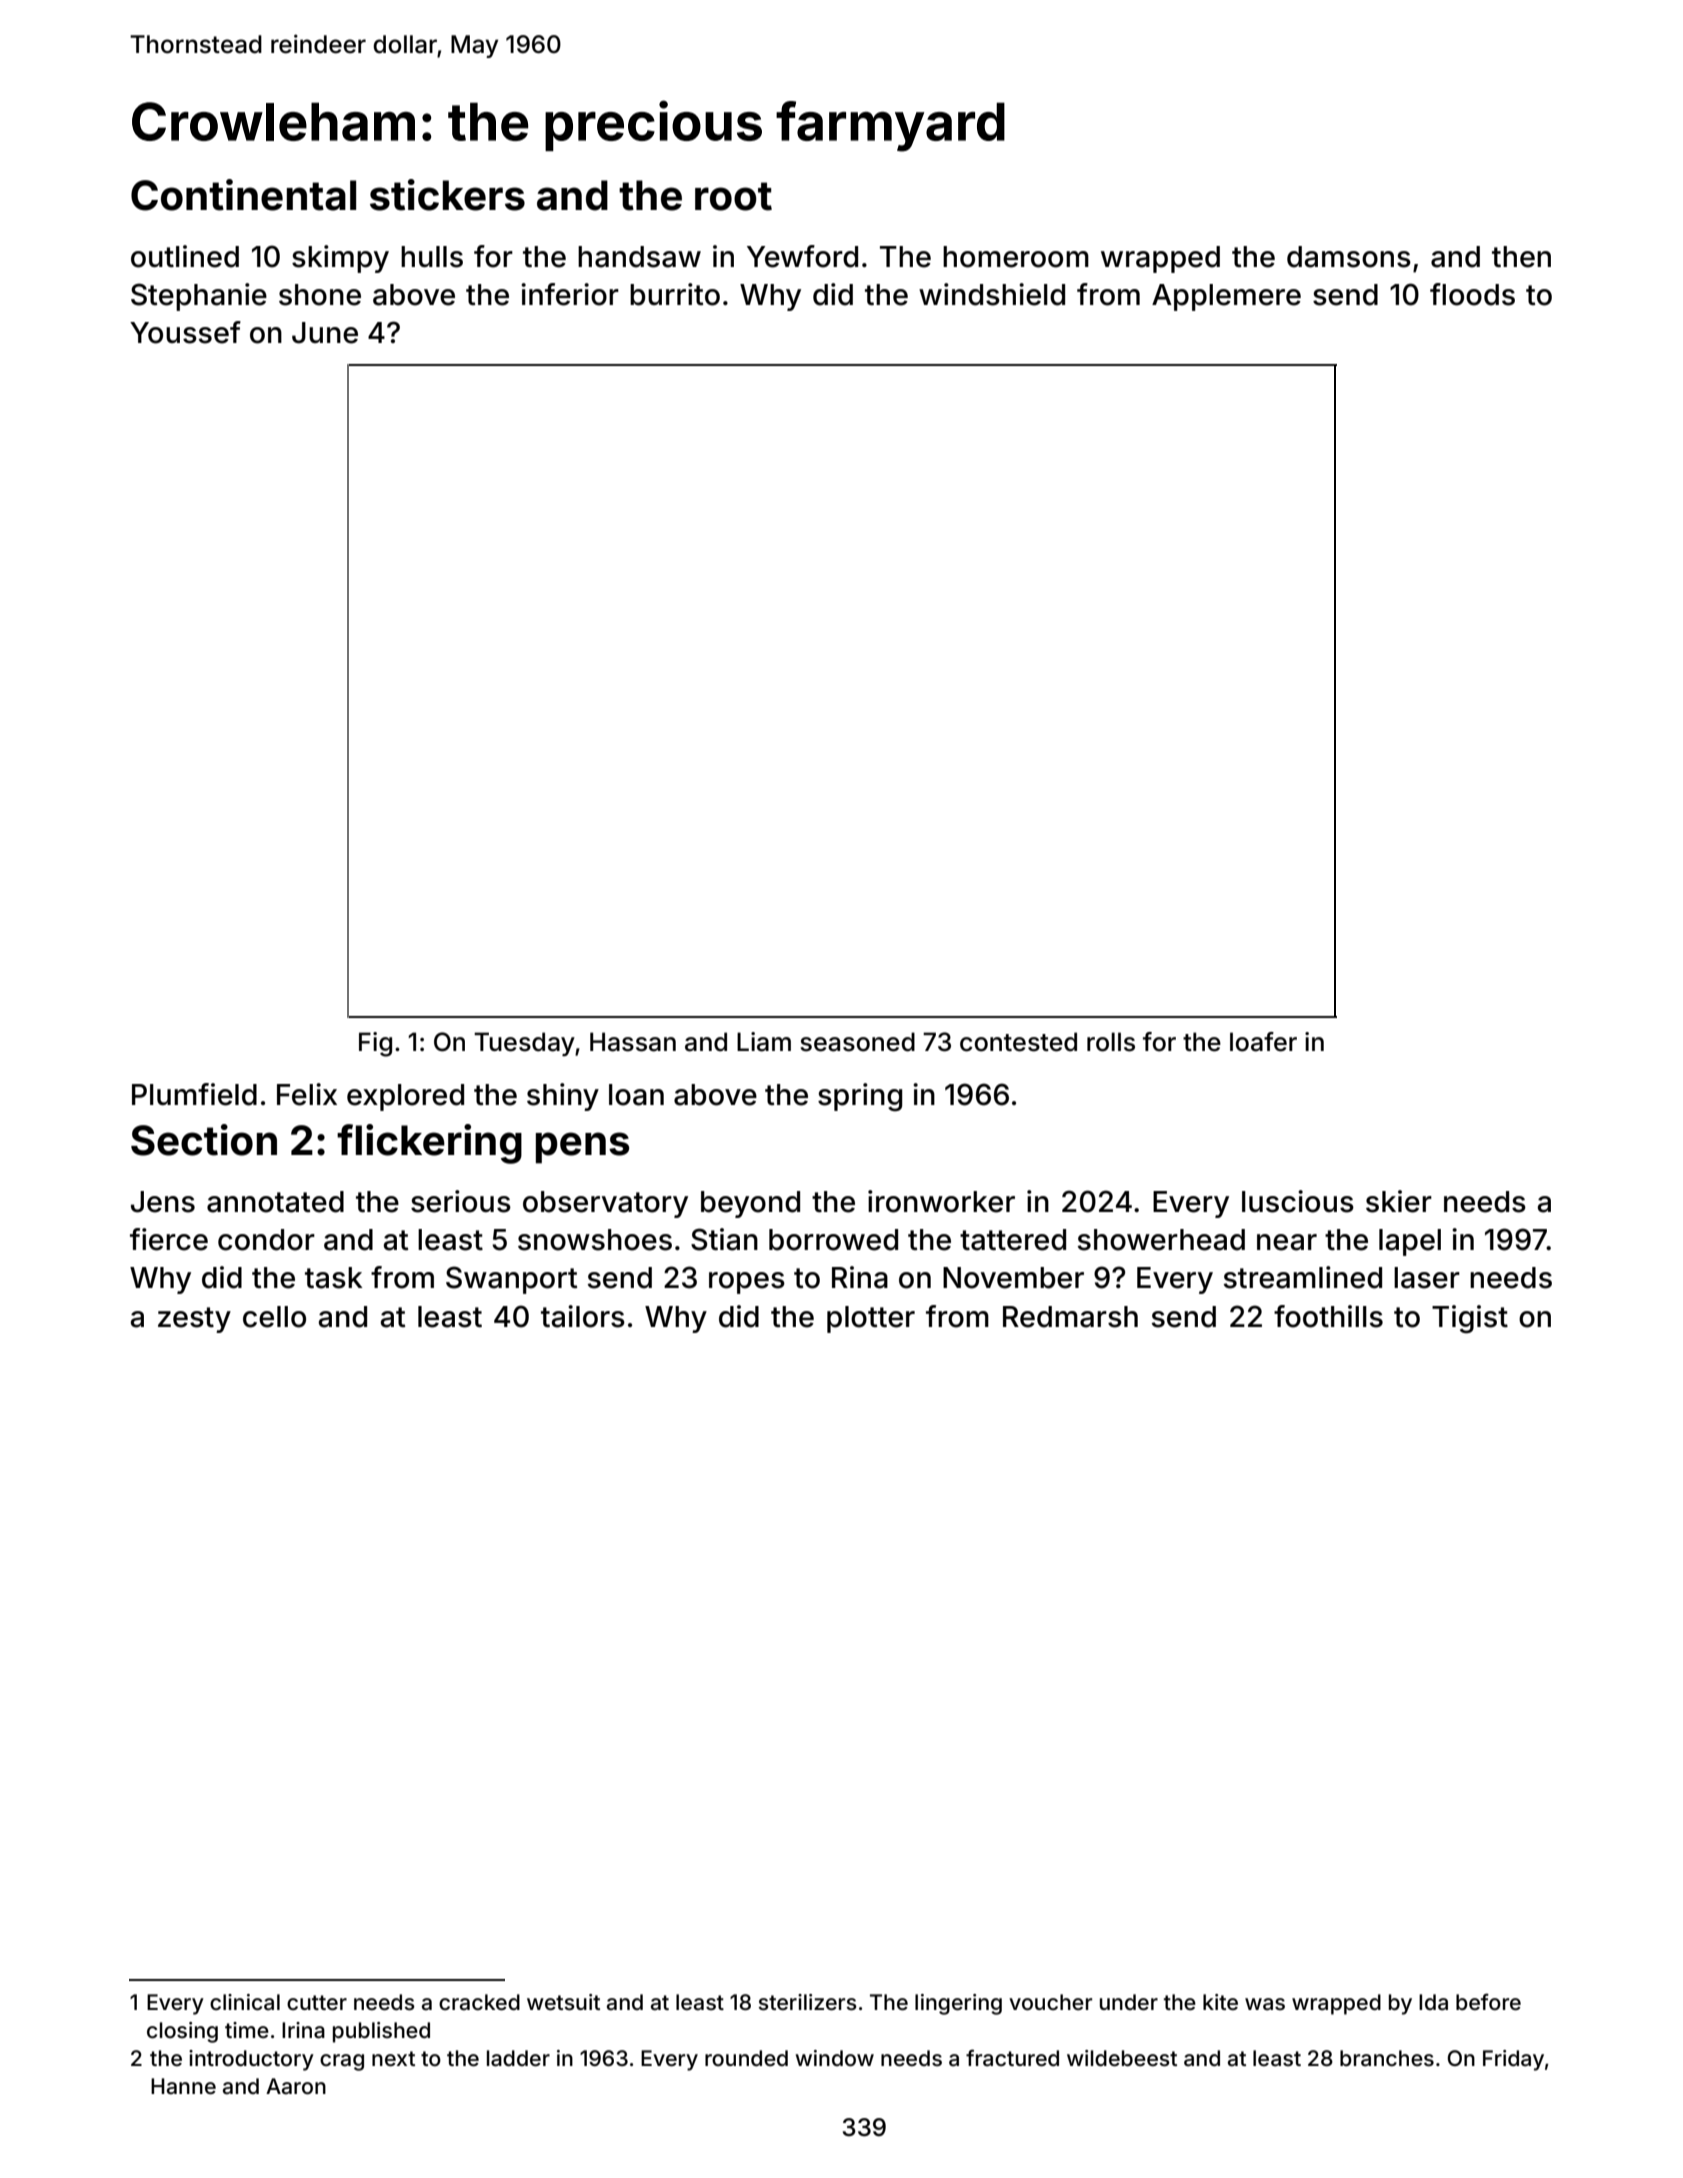 The width and height of the image is (1683, 2178). What do you see at coordinates (1263, 1042) in the image?
I see `loafer` at bounding box center [1263, 1042].
